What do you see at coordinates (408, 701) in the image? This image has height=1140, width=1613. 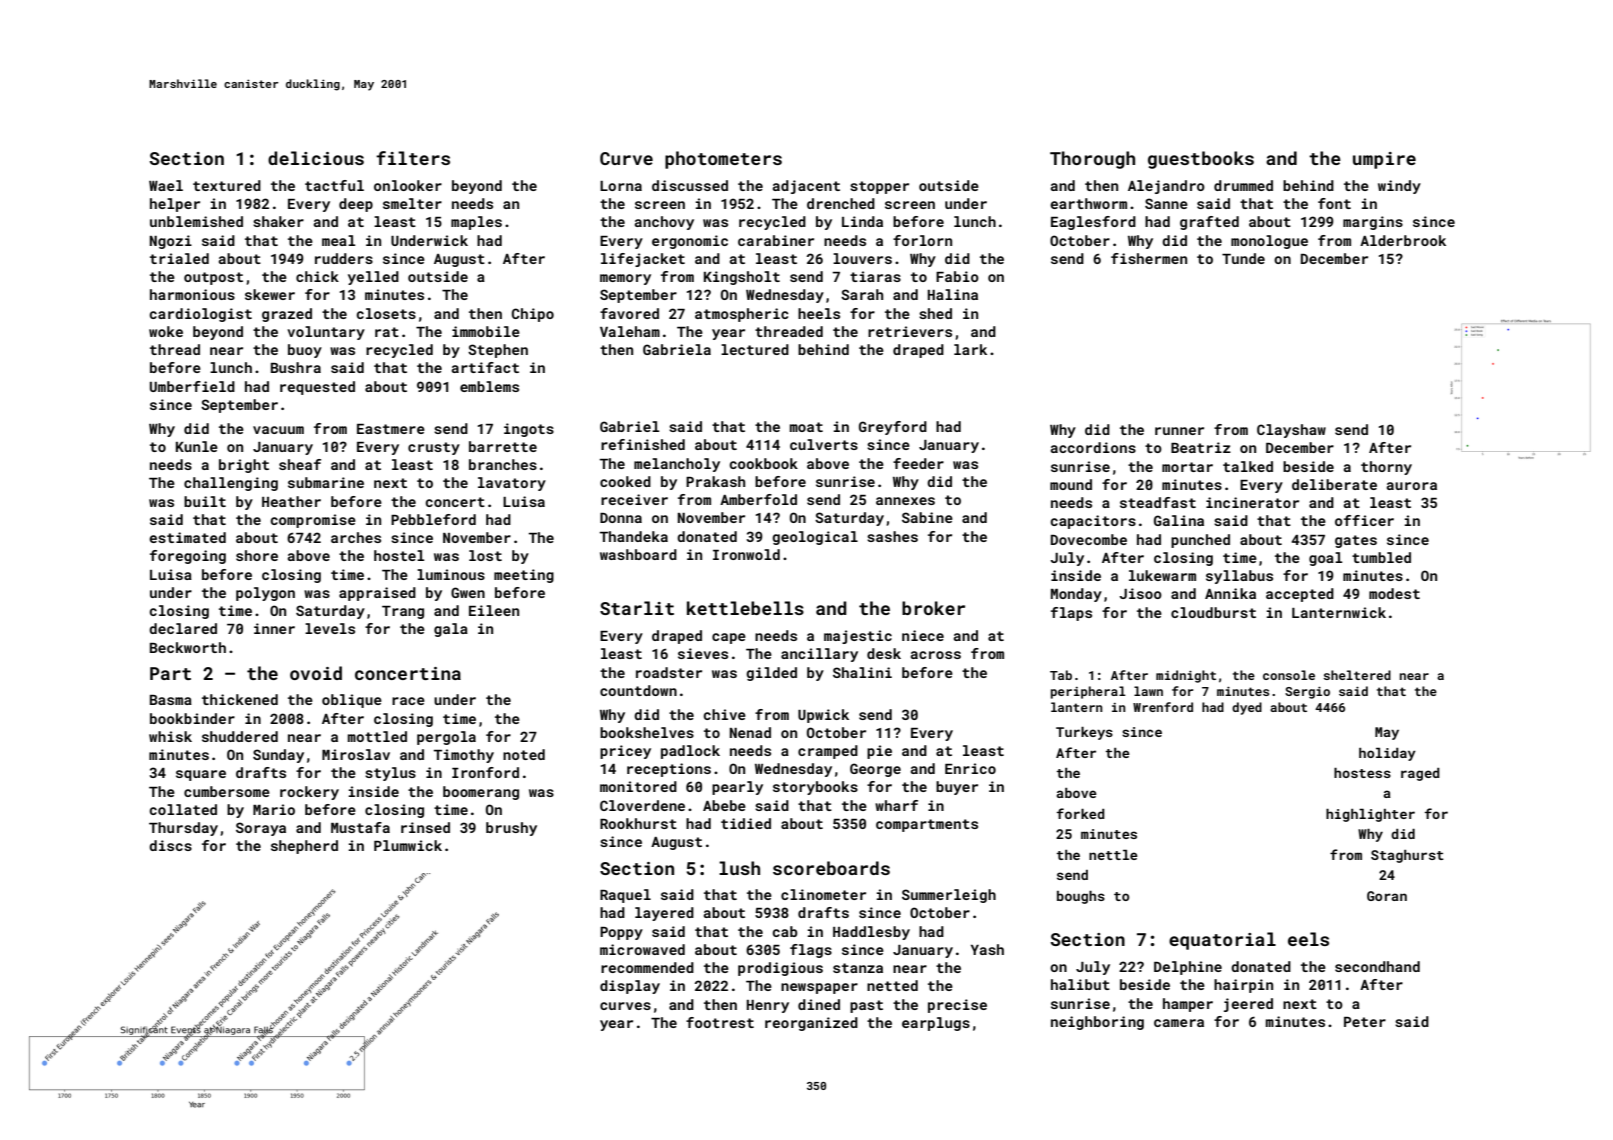 I see `race` at bounding box center [408, 701].
